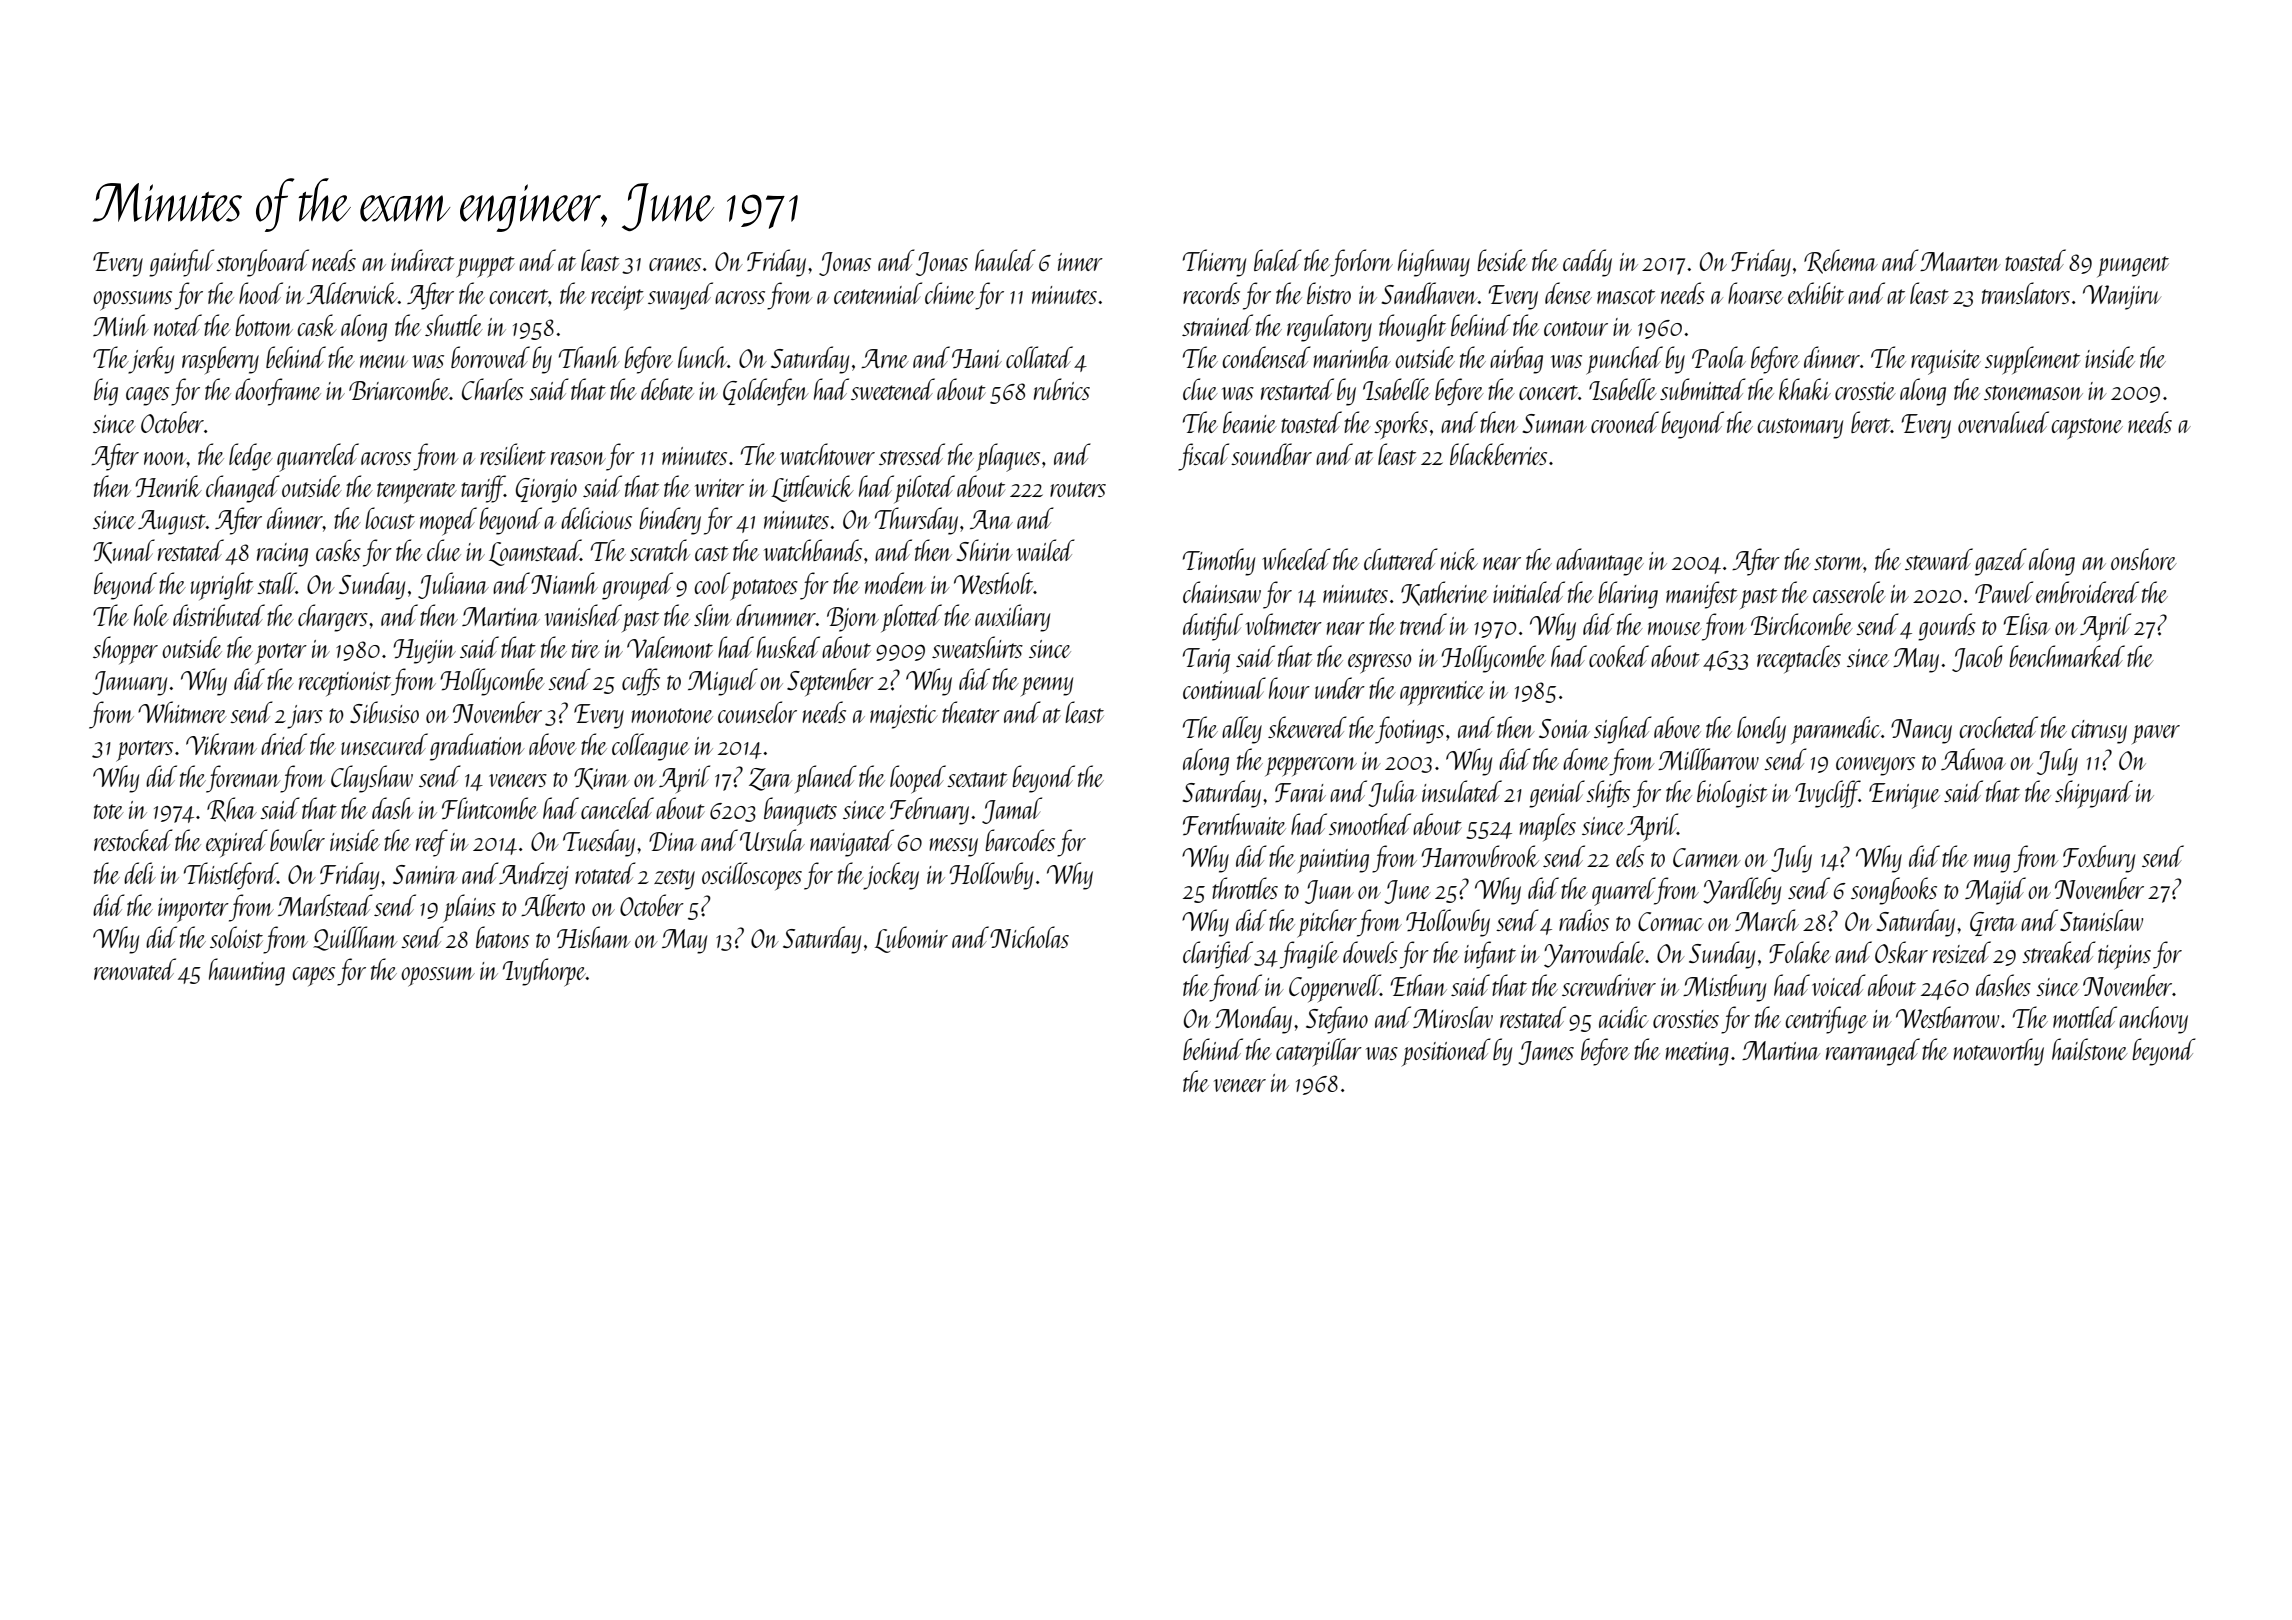 The width and height of the page is (2292, 1620). I want to click on sighed, so click(1623, 730).
